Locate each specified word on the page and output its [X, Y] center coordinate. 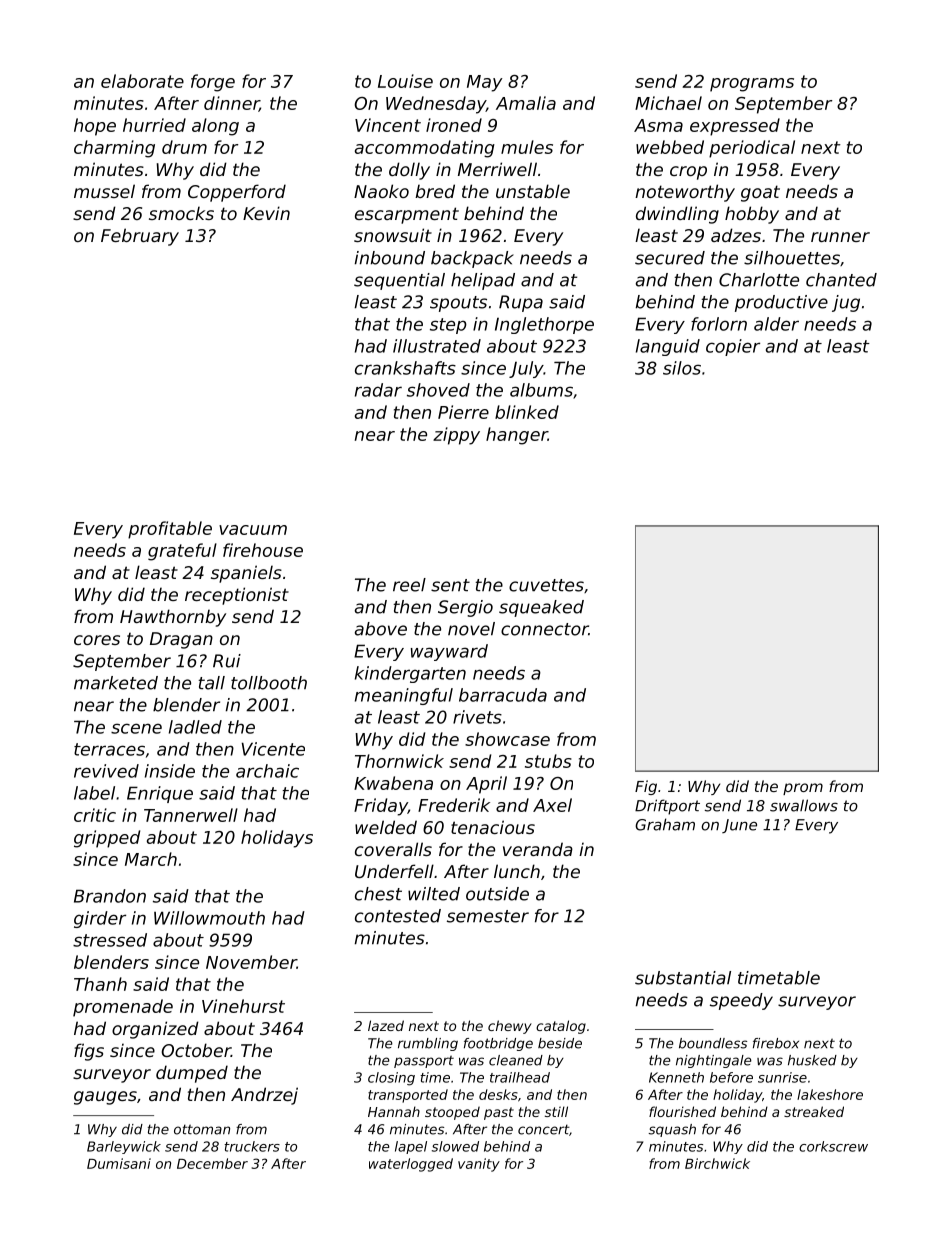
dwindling [677, 215]
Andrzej [264, 1096]
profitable [170, 530]
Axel [552, 805]
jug [846, 303]
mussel [104, 191]
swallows [804, 805]
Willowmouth [209, 918]
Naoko [381, 191]
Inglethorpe [544, 325]
